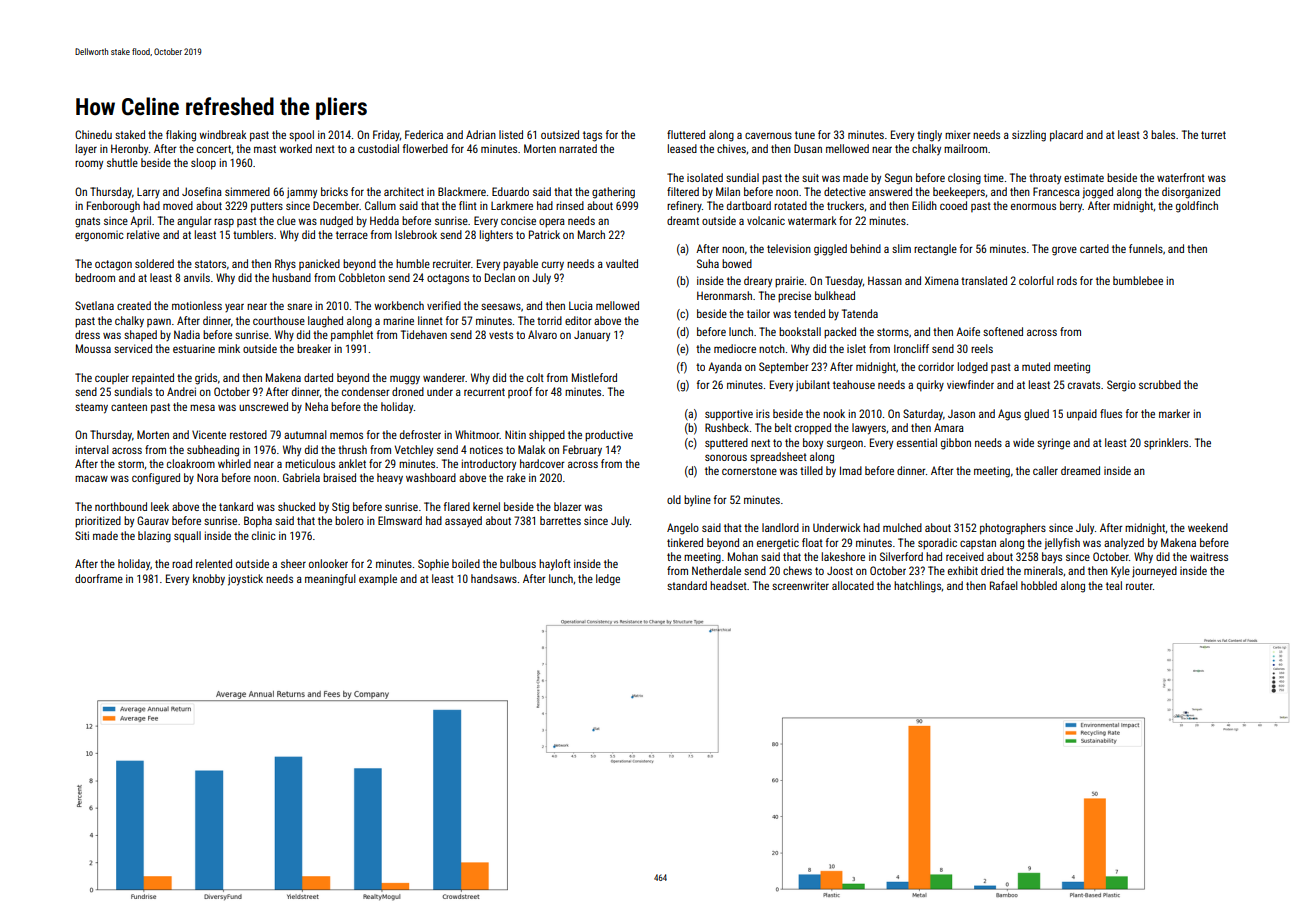 This document has height=924, width=1308. Describe the element at coordinates (930, 386) in the document. I see `quirky` at that location.
